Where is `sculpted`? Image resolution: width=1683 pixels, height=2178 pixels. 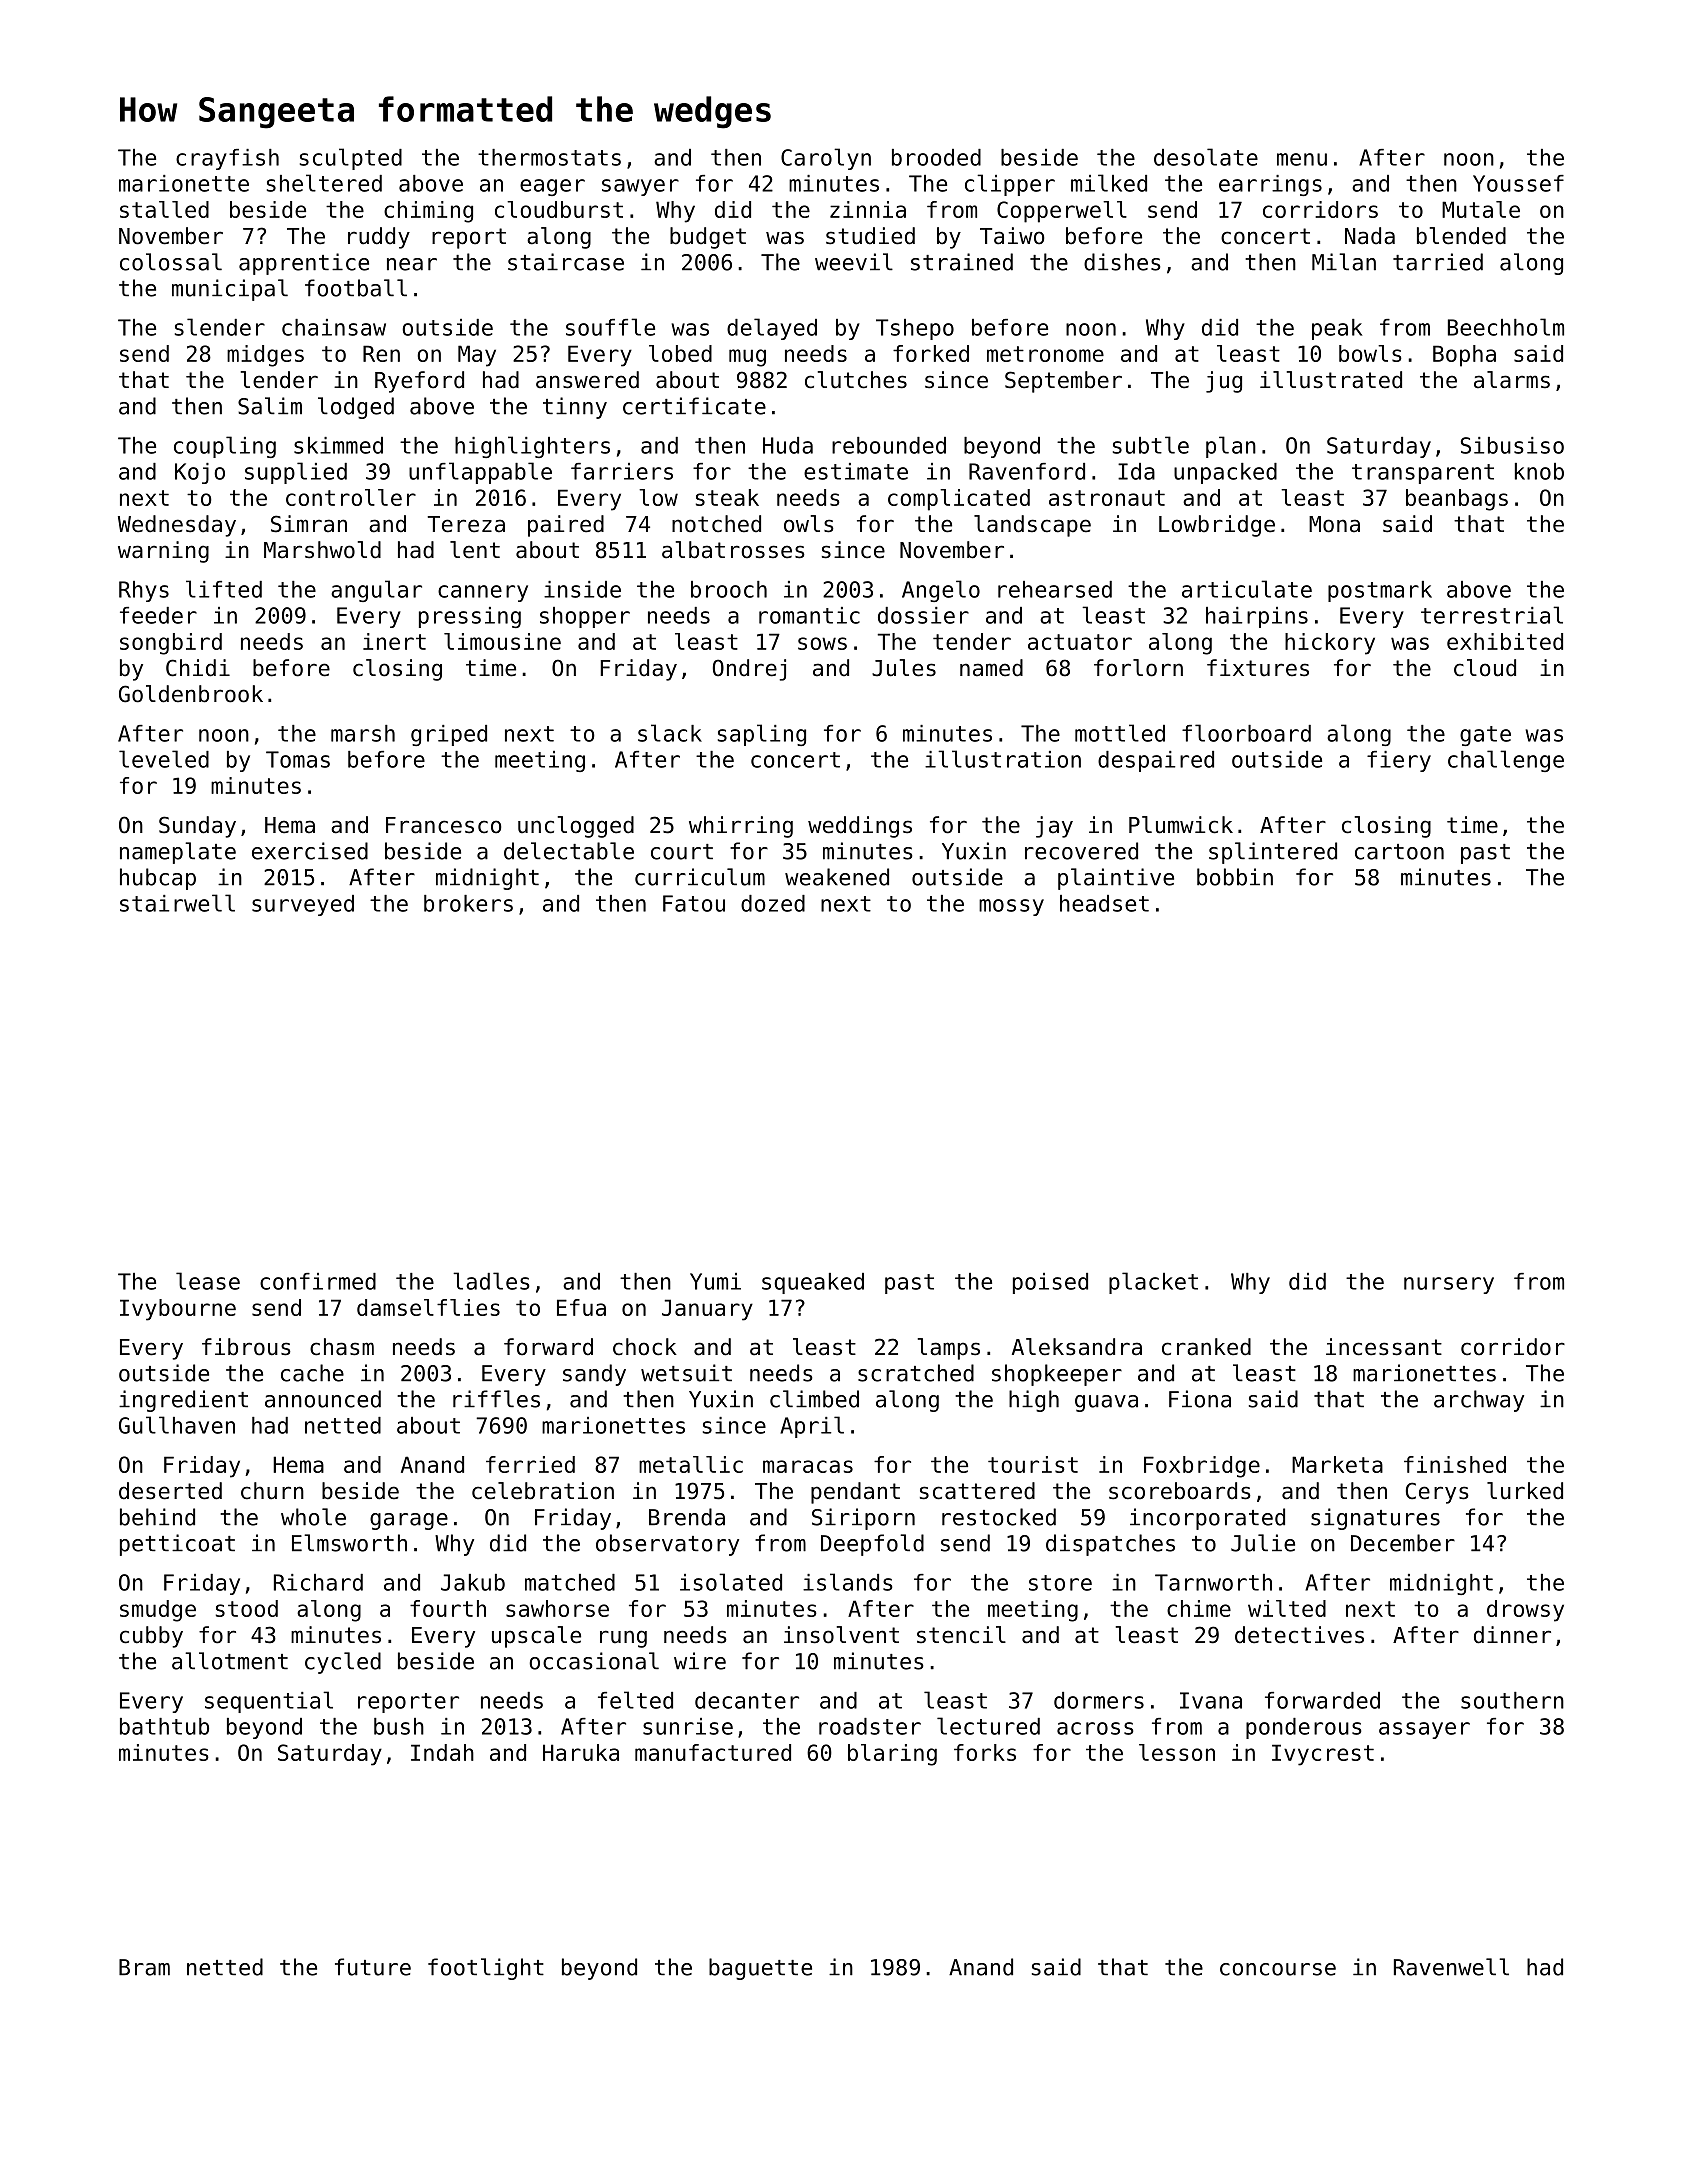 sculpted is located at coordinates (351, 159).
